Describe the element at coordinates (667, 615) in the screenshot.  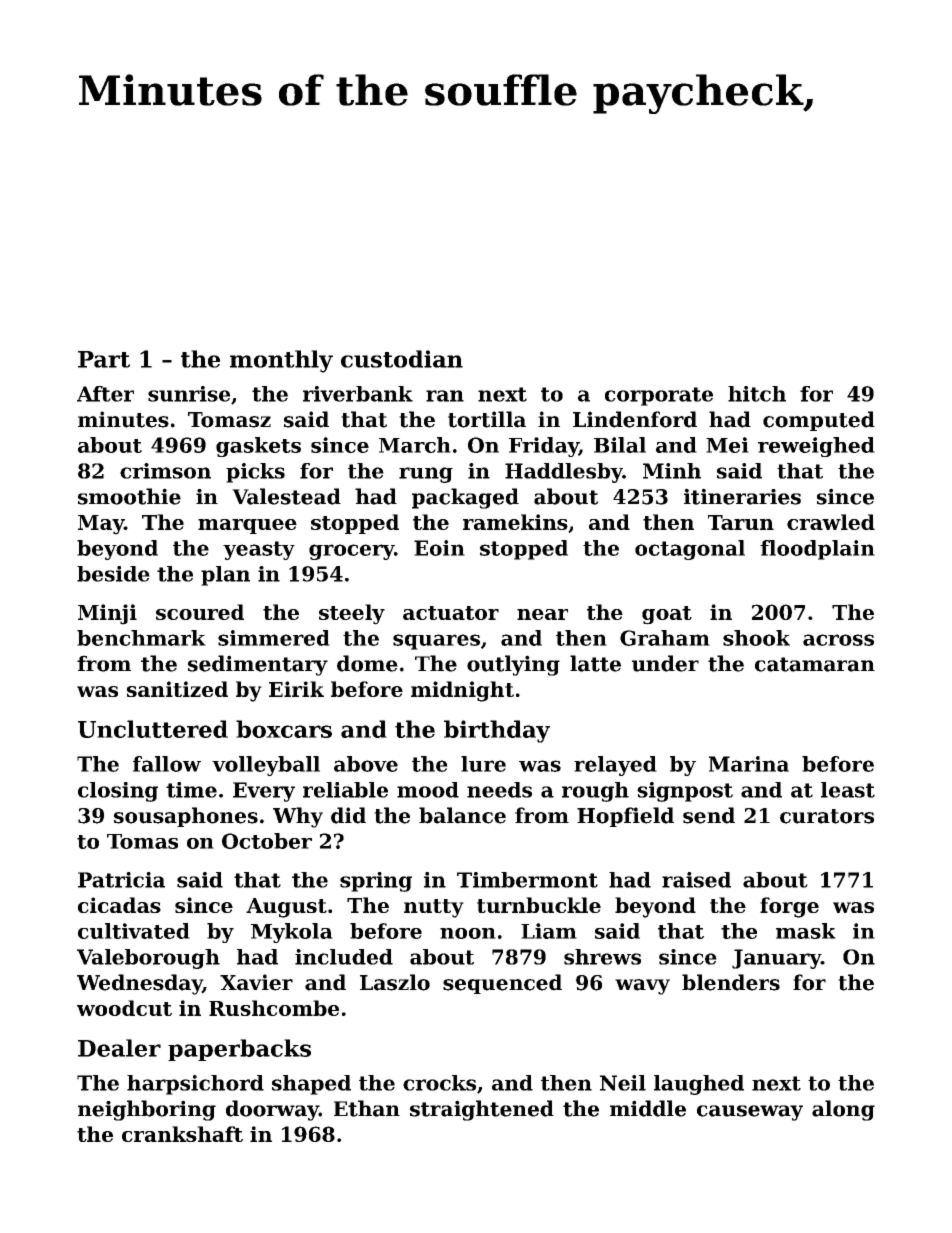
I see `goat` at that location.
